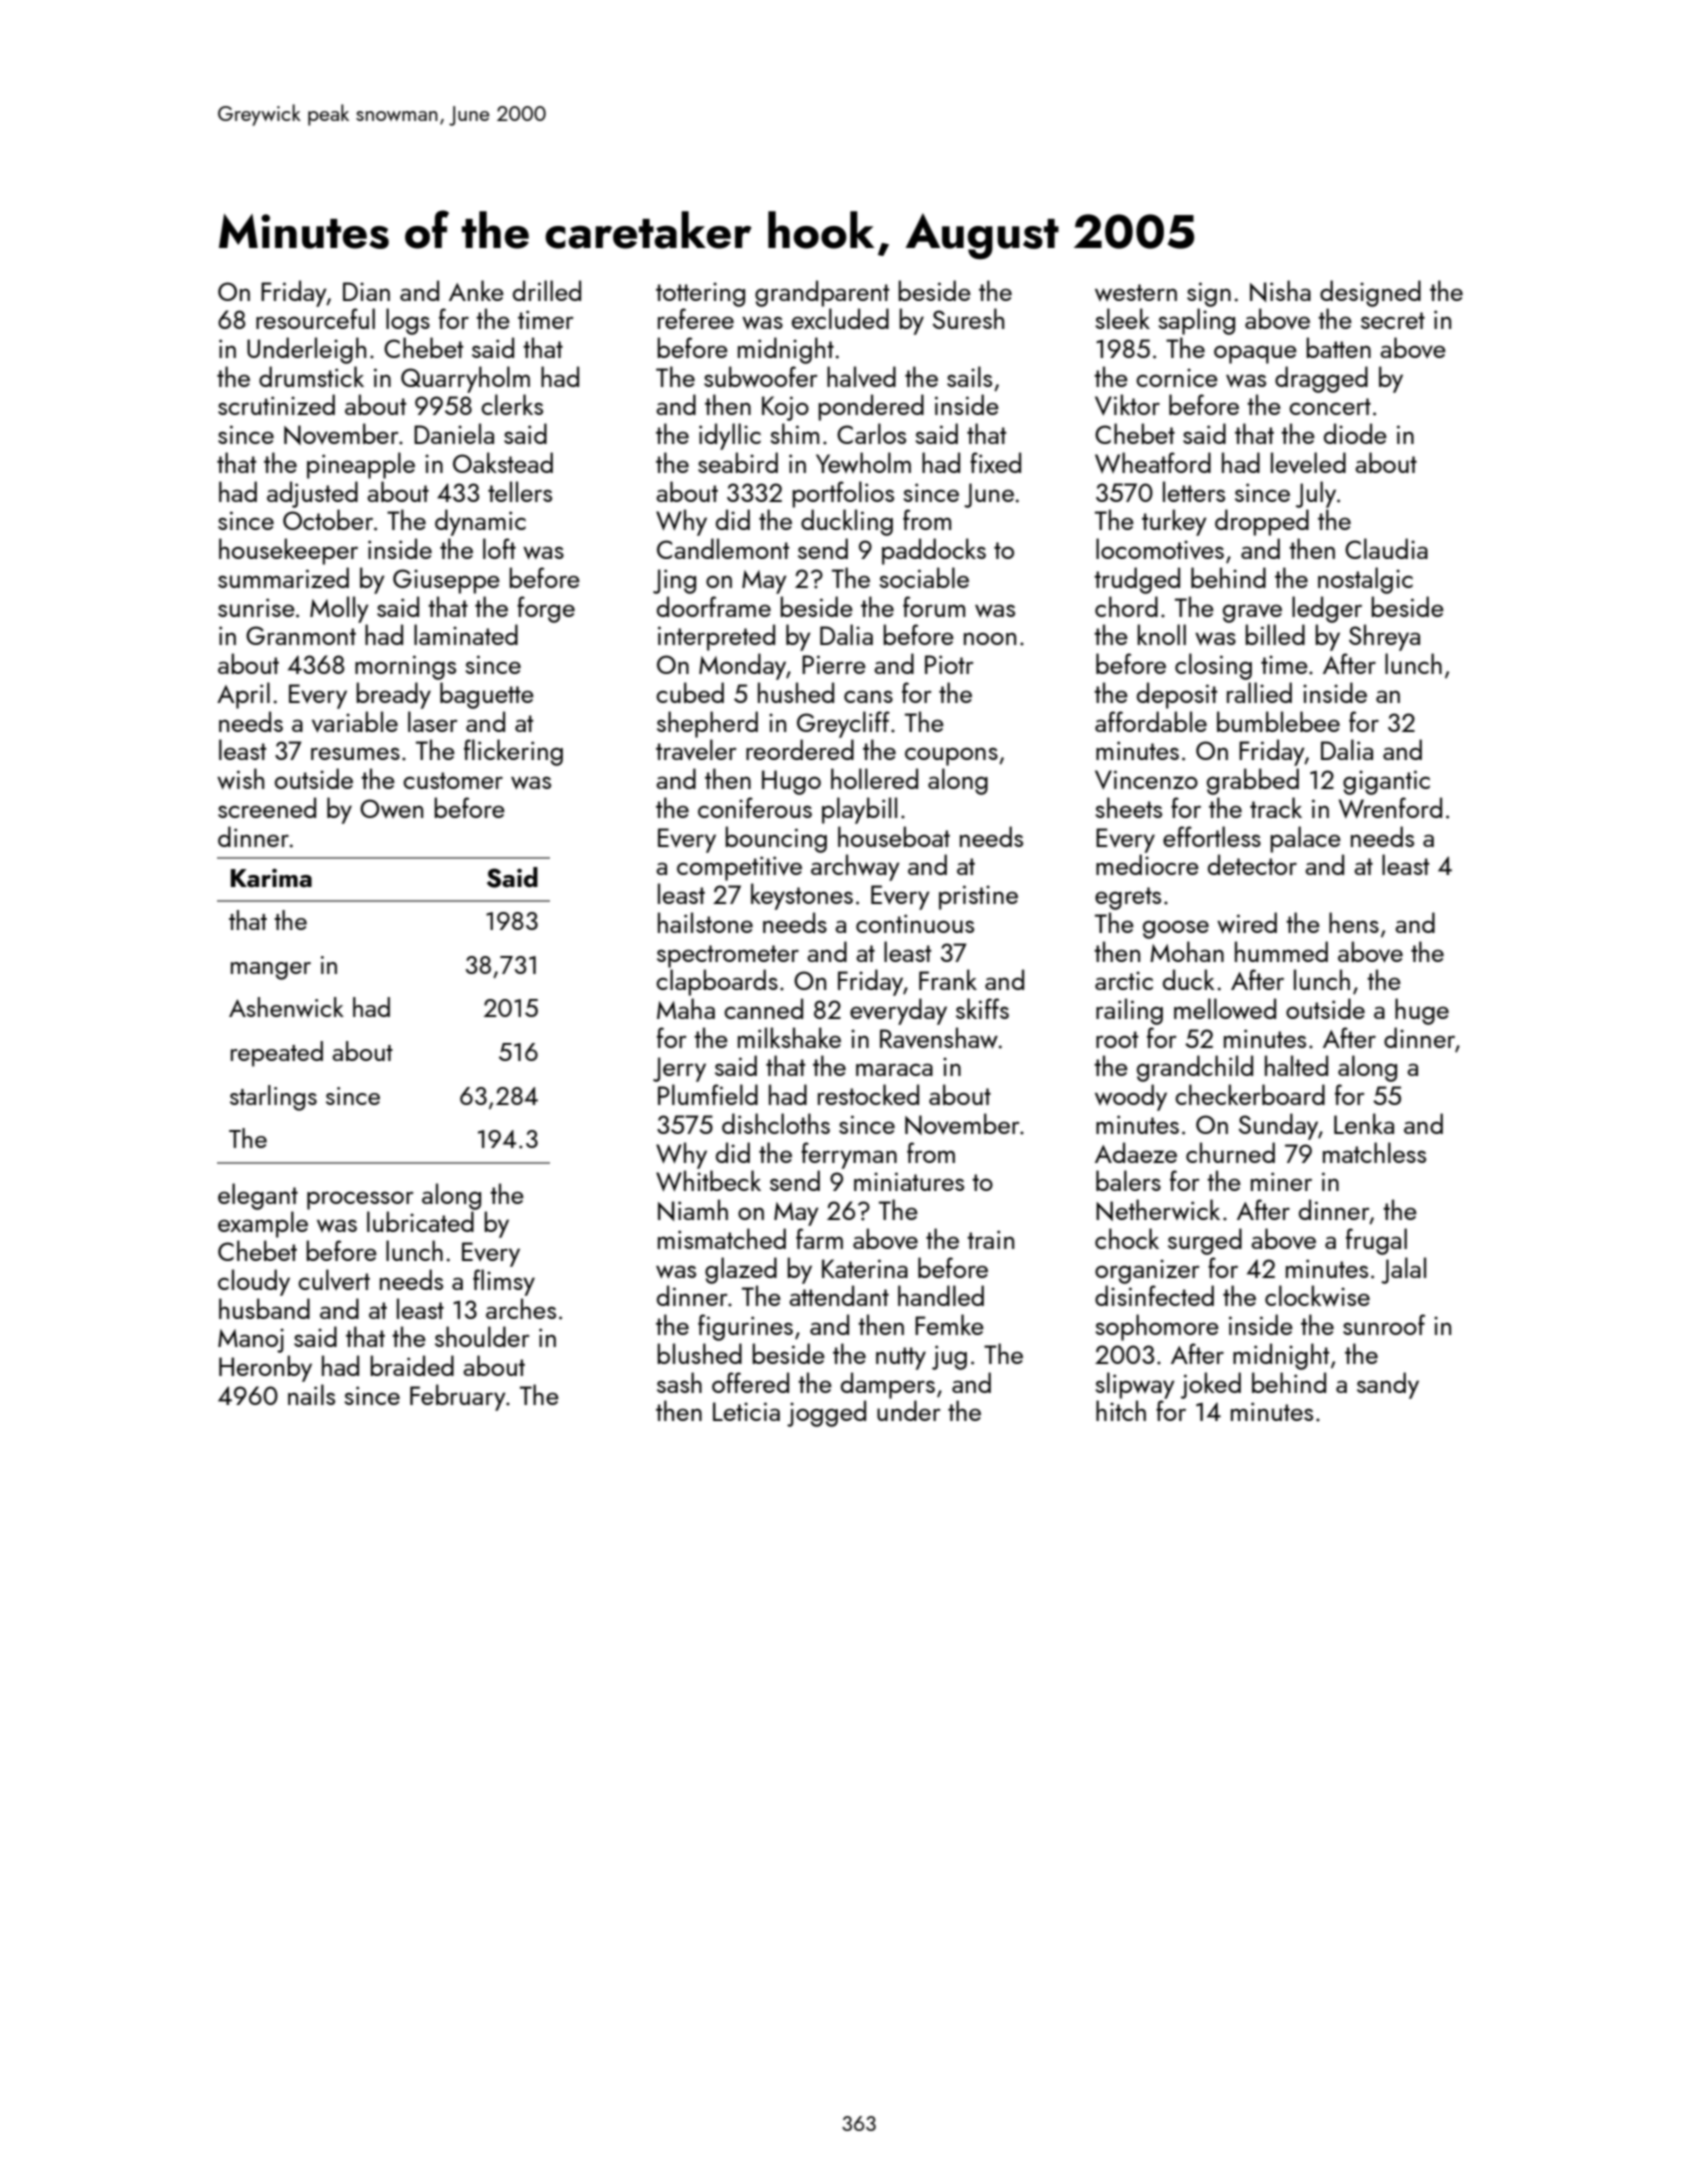  I want to click on arctic, so click(1124, 980).
